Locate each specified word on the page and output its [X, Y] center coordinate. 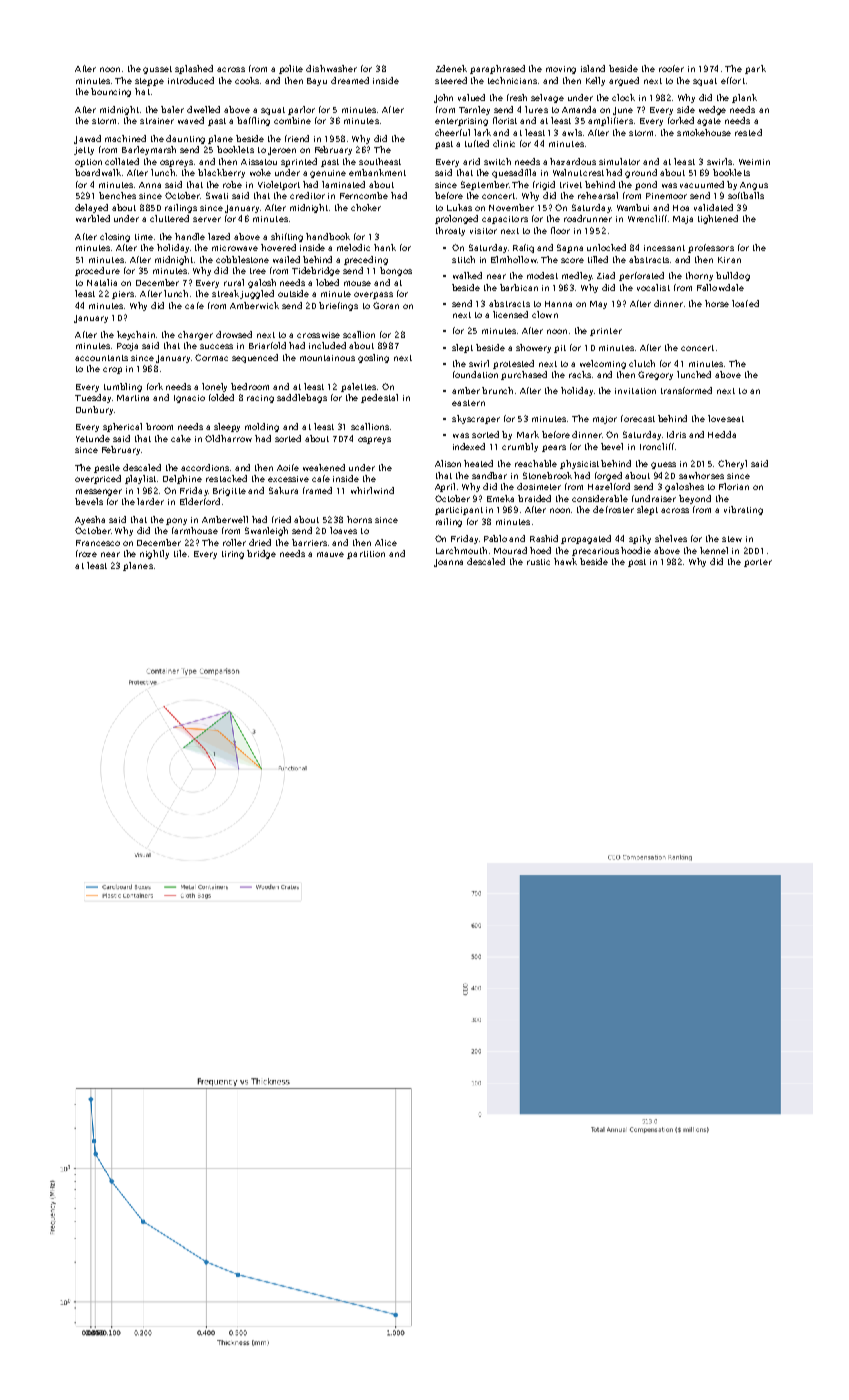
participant [459, 511]
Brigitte [229, 492]
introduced [191, 80]
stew [732, 539]
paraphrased [497, 69]
